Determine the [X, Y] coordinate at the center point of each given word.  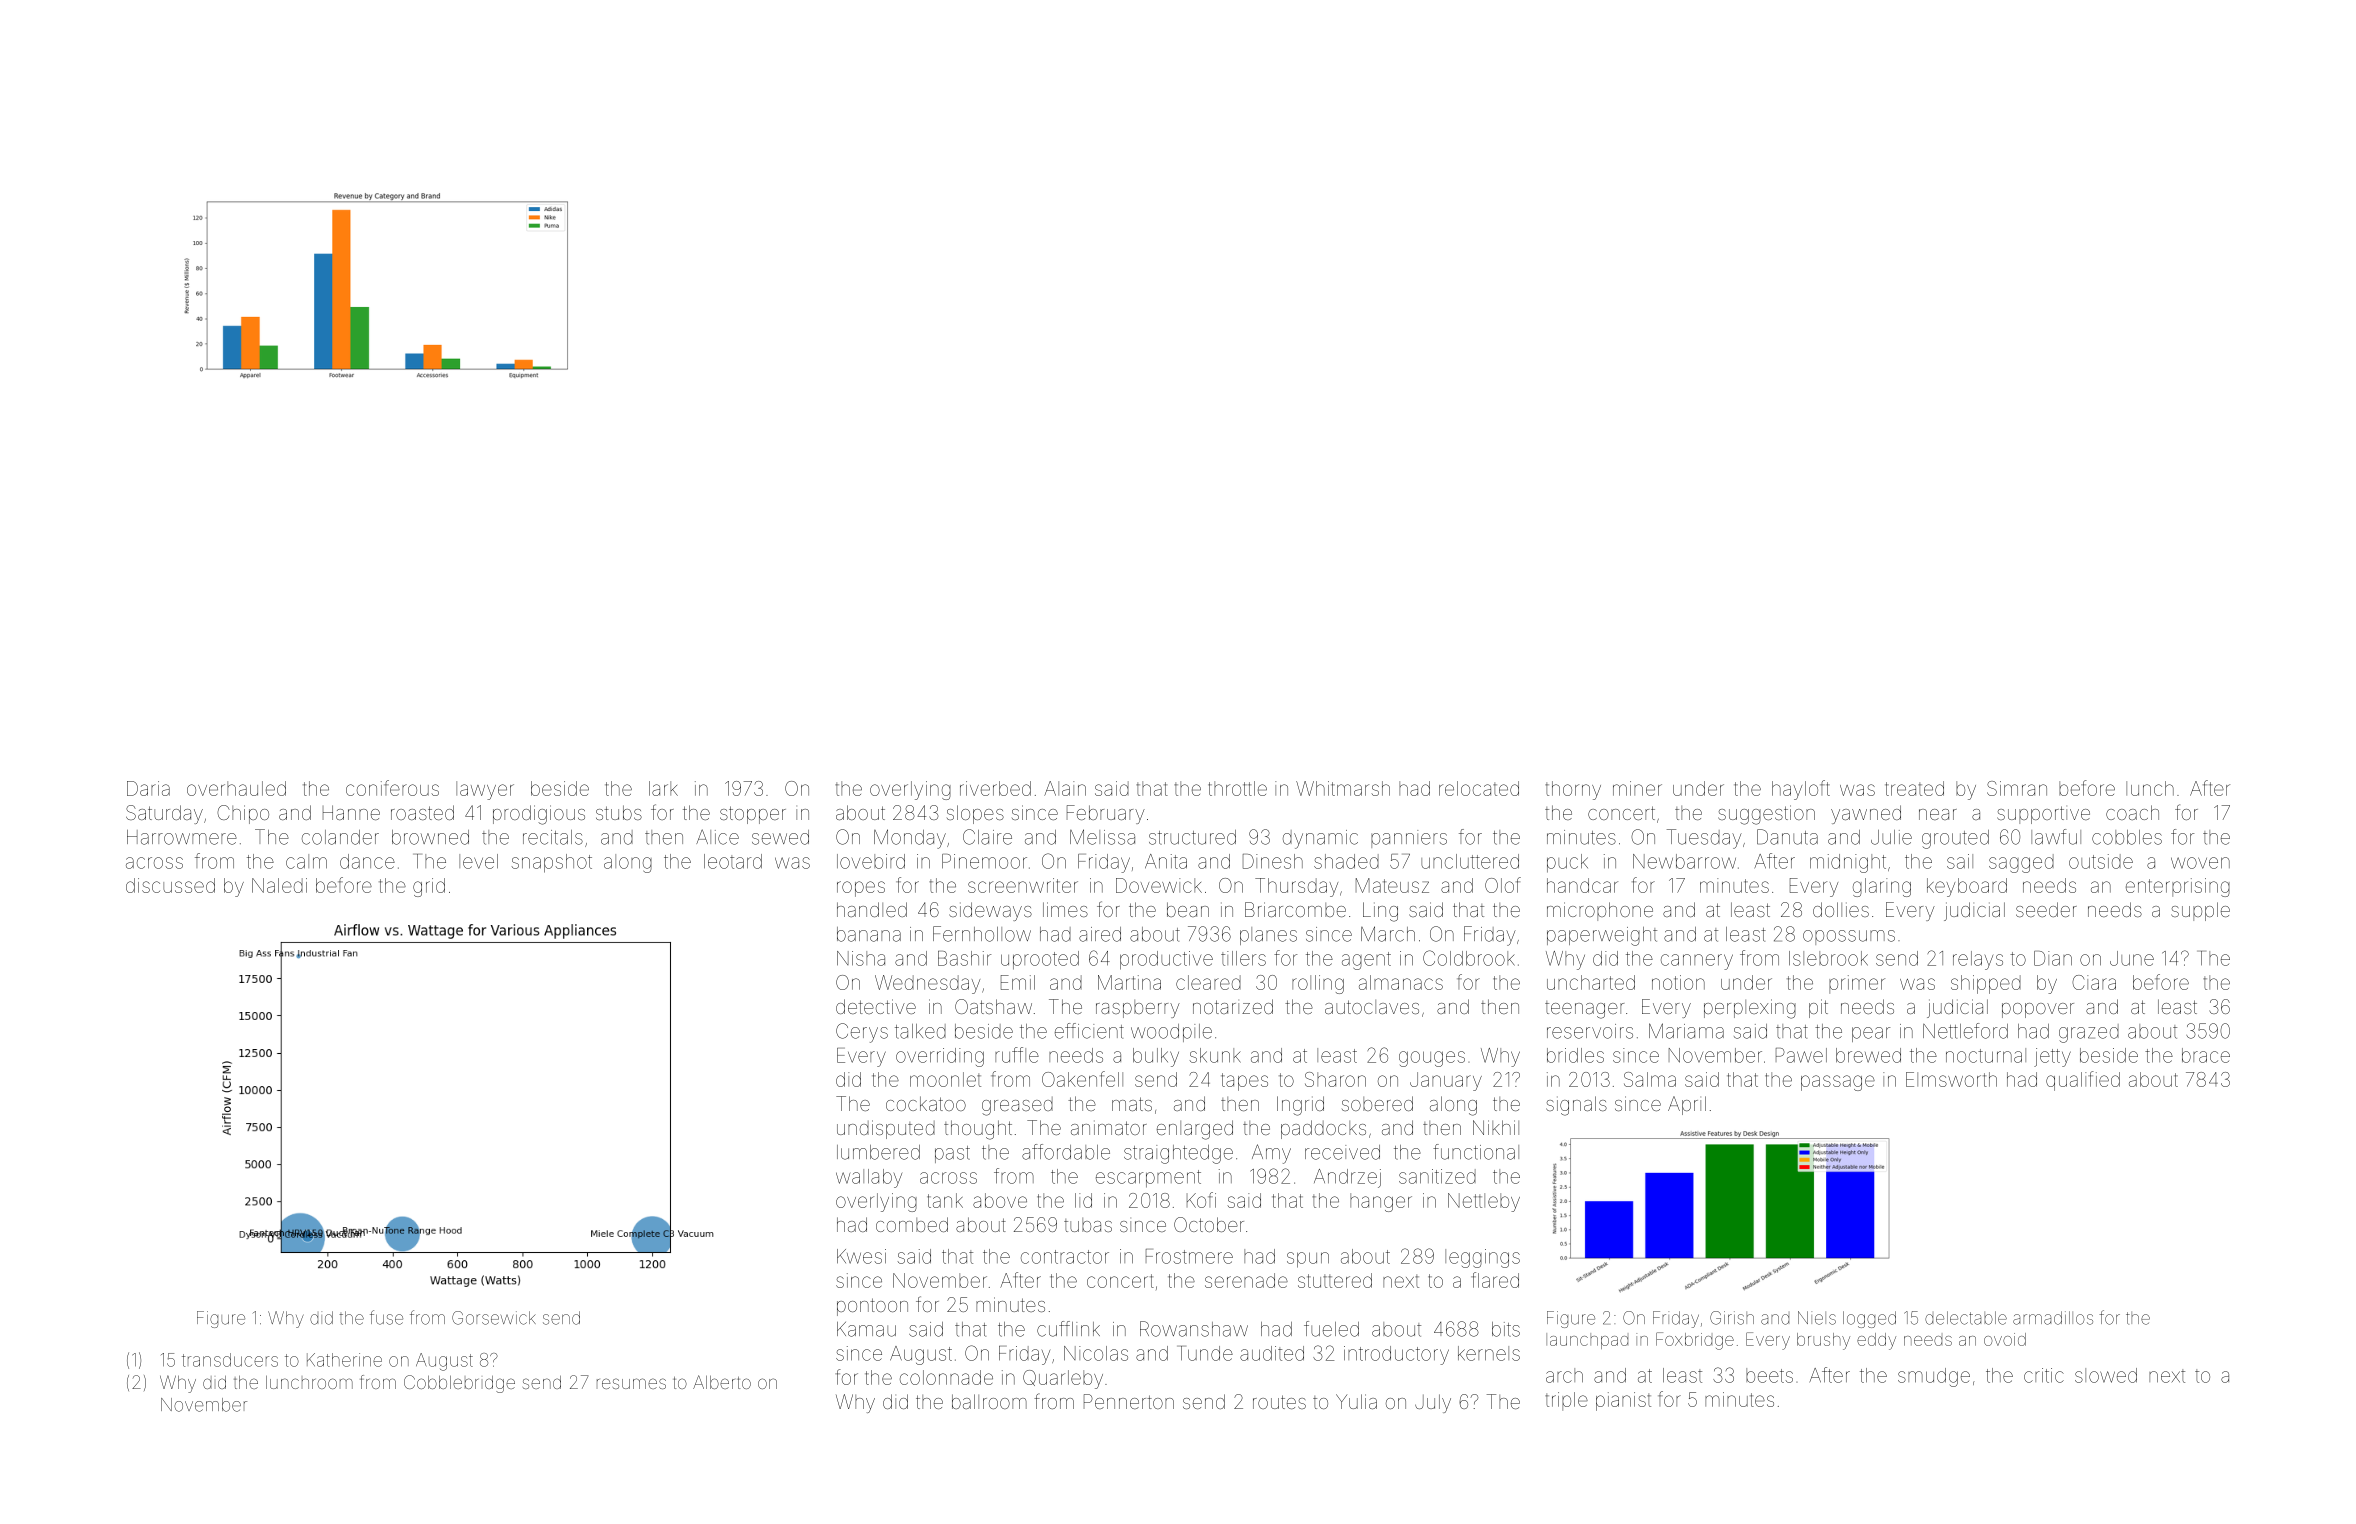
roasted [422, 812]
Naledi [279, 885]
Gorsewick [494, 1318]
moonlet [945, 1079]
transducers [230, 1360]
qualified [2083, 1081]
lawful [2056, 837]
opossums [1849, 937]
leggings [1482, 1258]
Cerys [862, 1033]
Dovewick [1159, 885]
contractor [1065, 1257]
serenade [1246, 1280]
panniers [1409, 839]
